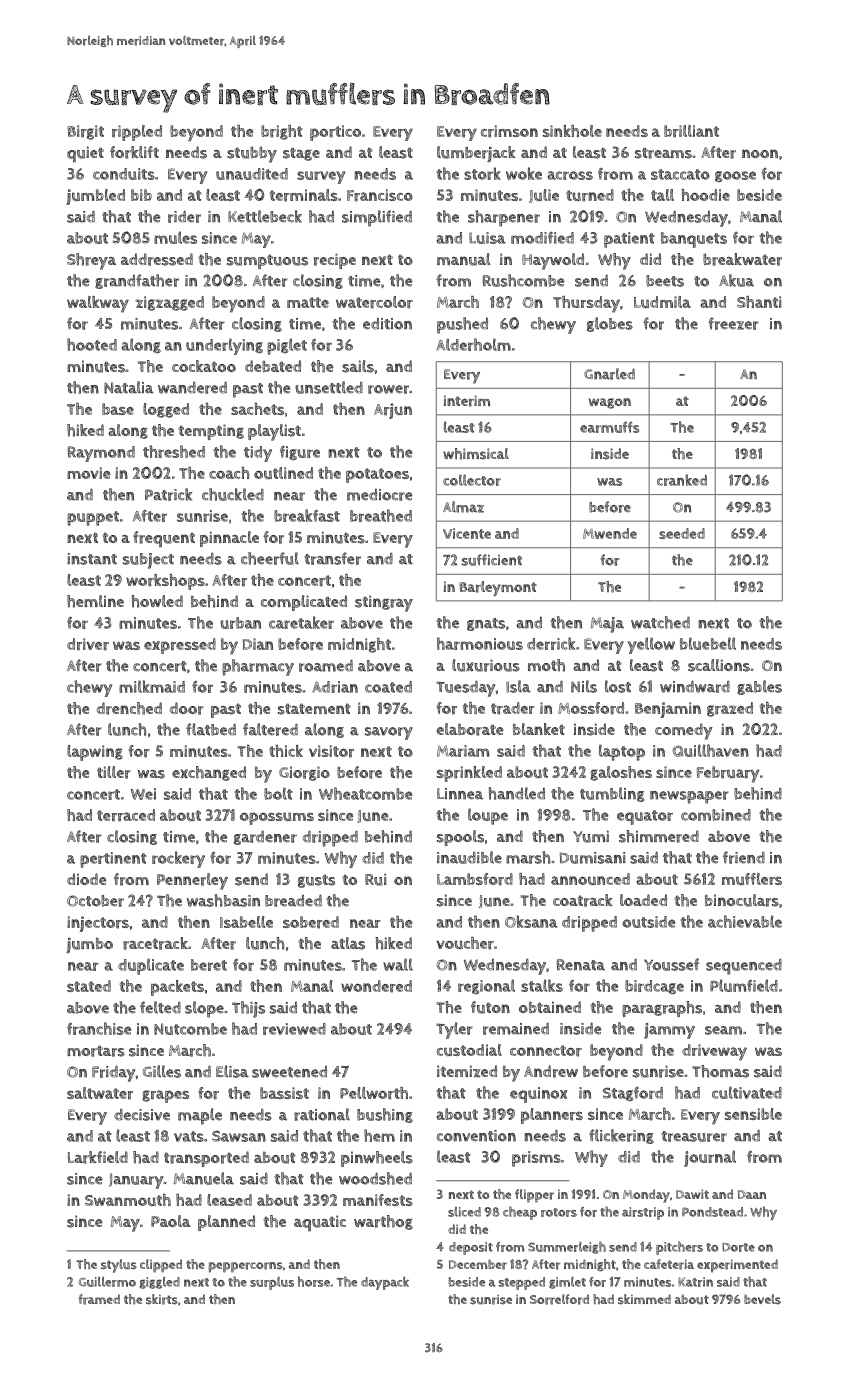 The image size is (849, 1400). Describe the element at coordinates (610, 533) in the page. I see `Mwende` at that location.
